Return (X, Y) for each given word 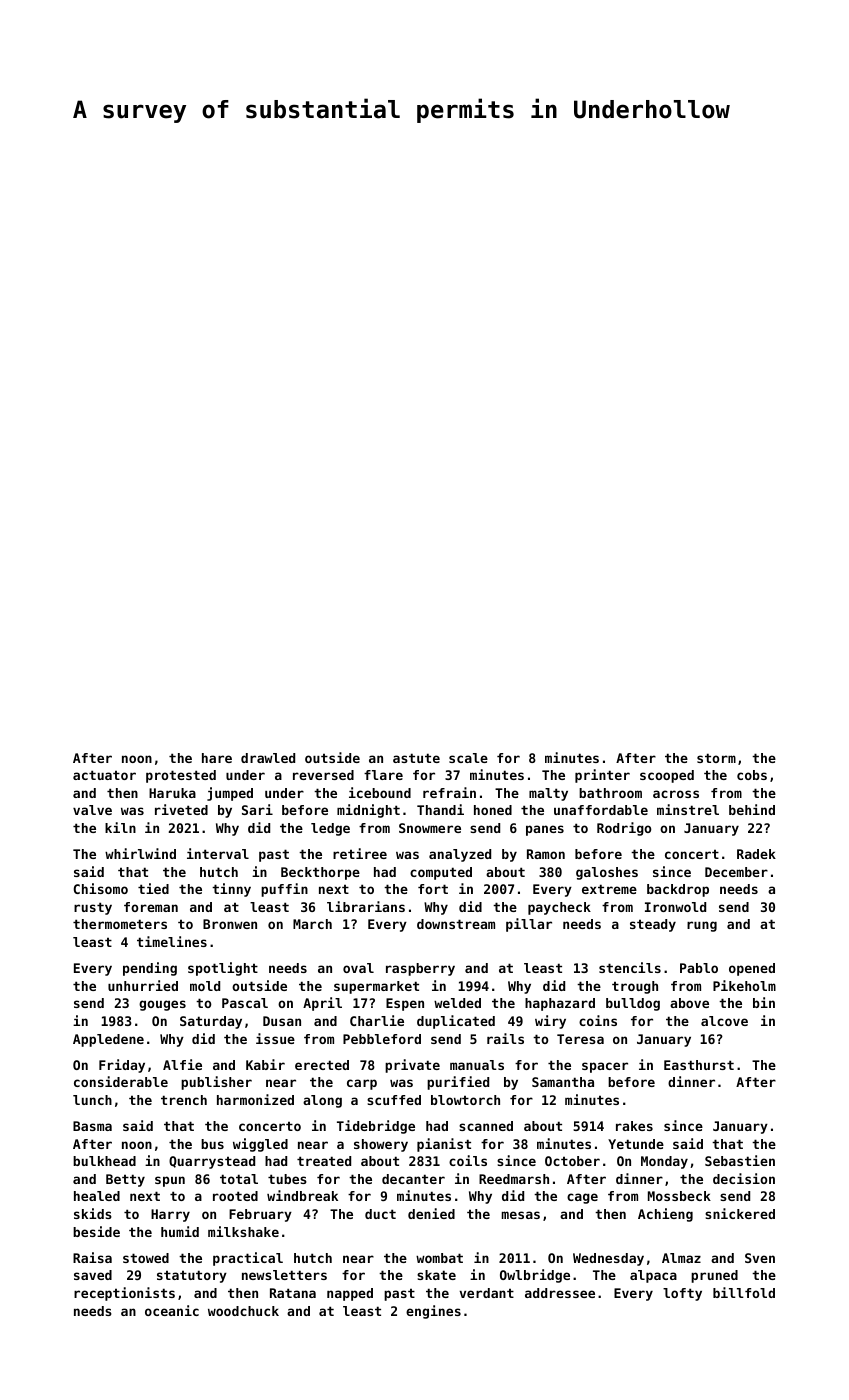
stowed (146, 1258)
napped (350, 1294)
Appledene (108, 1040)
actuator (104, 775)
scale (468, 758)
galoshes (607, 873)
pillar (529, 925)
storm (716, 758)
